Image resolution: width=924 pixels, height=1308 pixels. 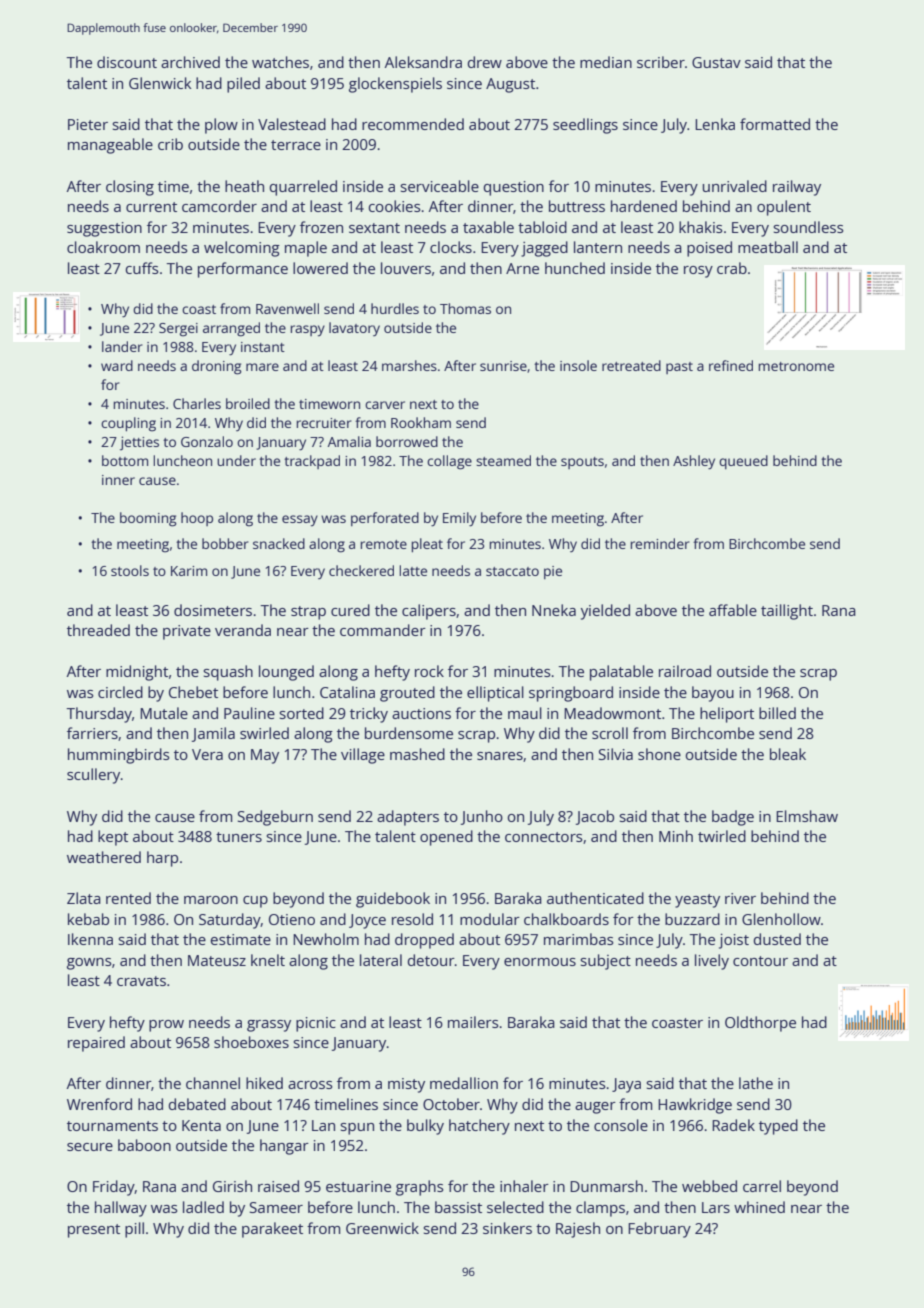 I want to click on taillight, so click(x=787, y=612).
